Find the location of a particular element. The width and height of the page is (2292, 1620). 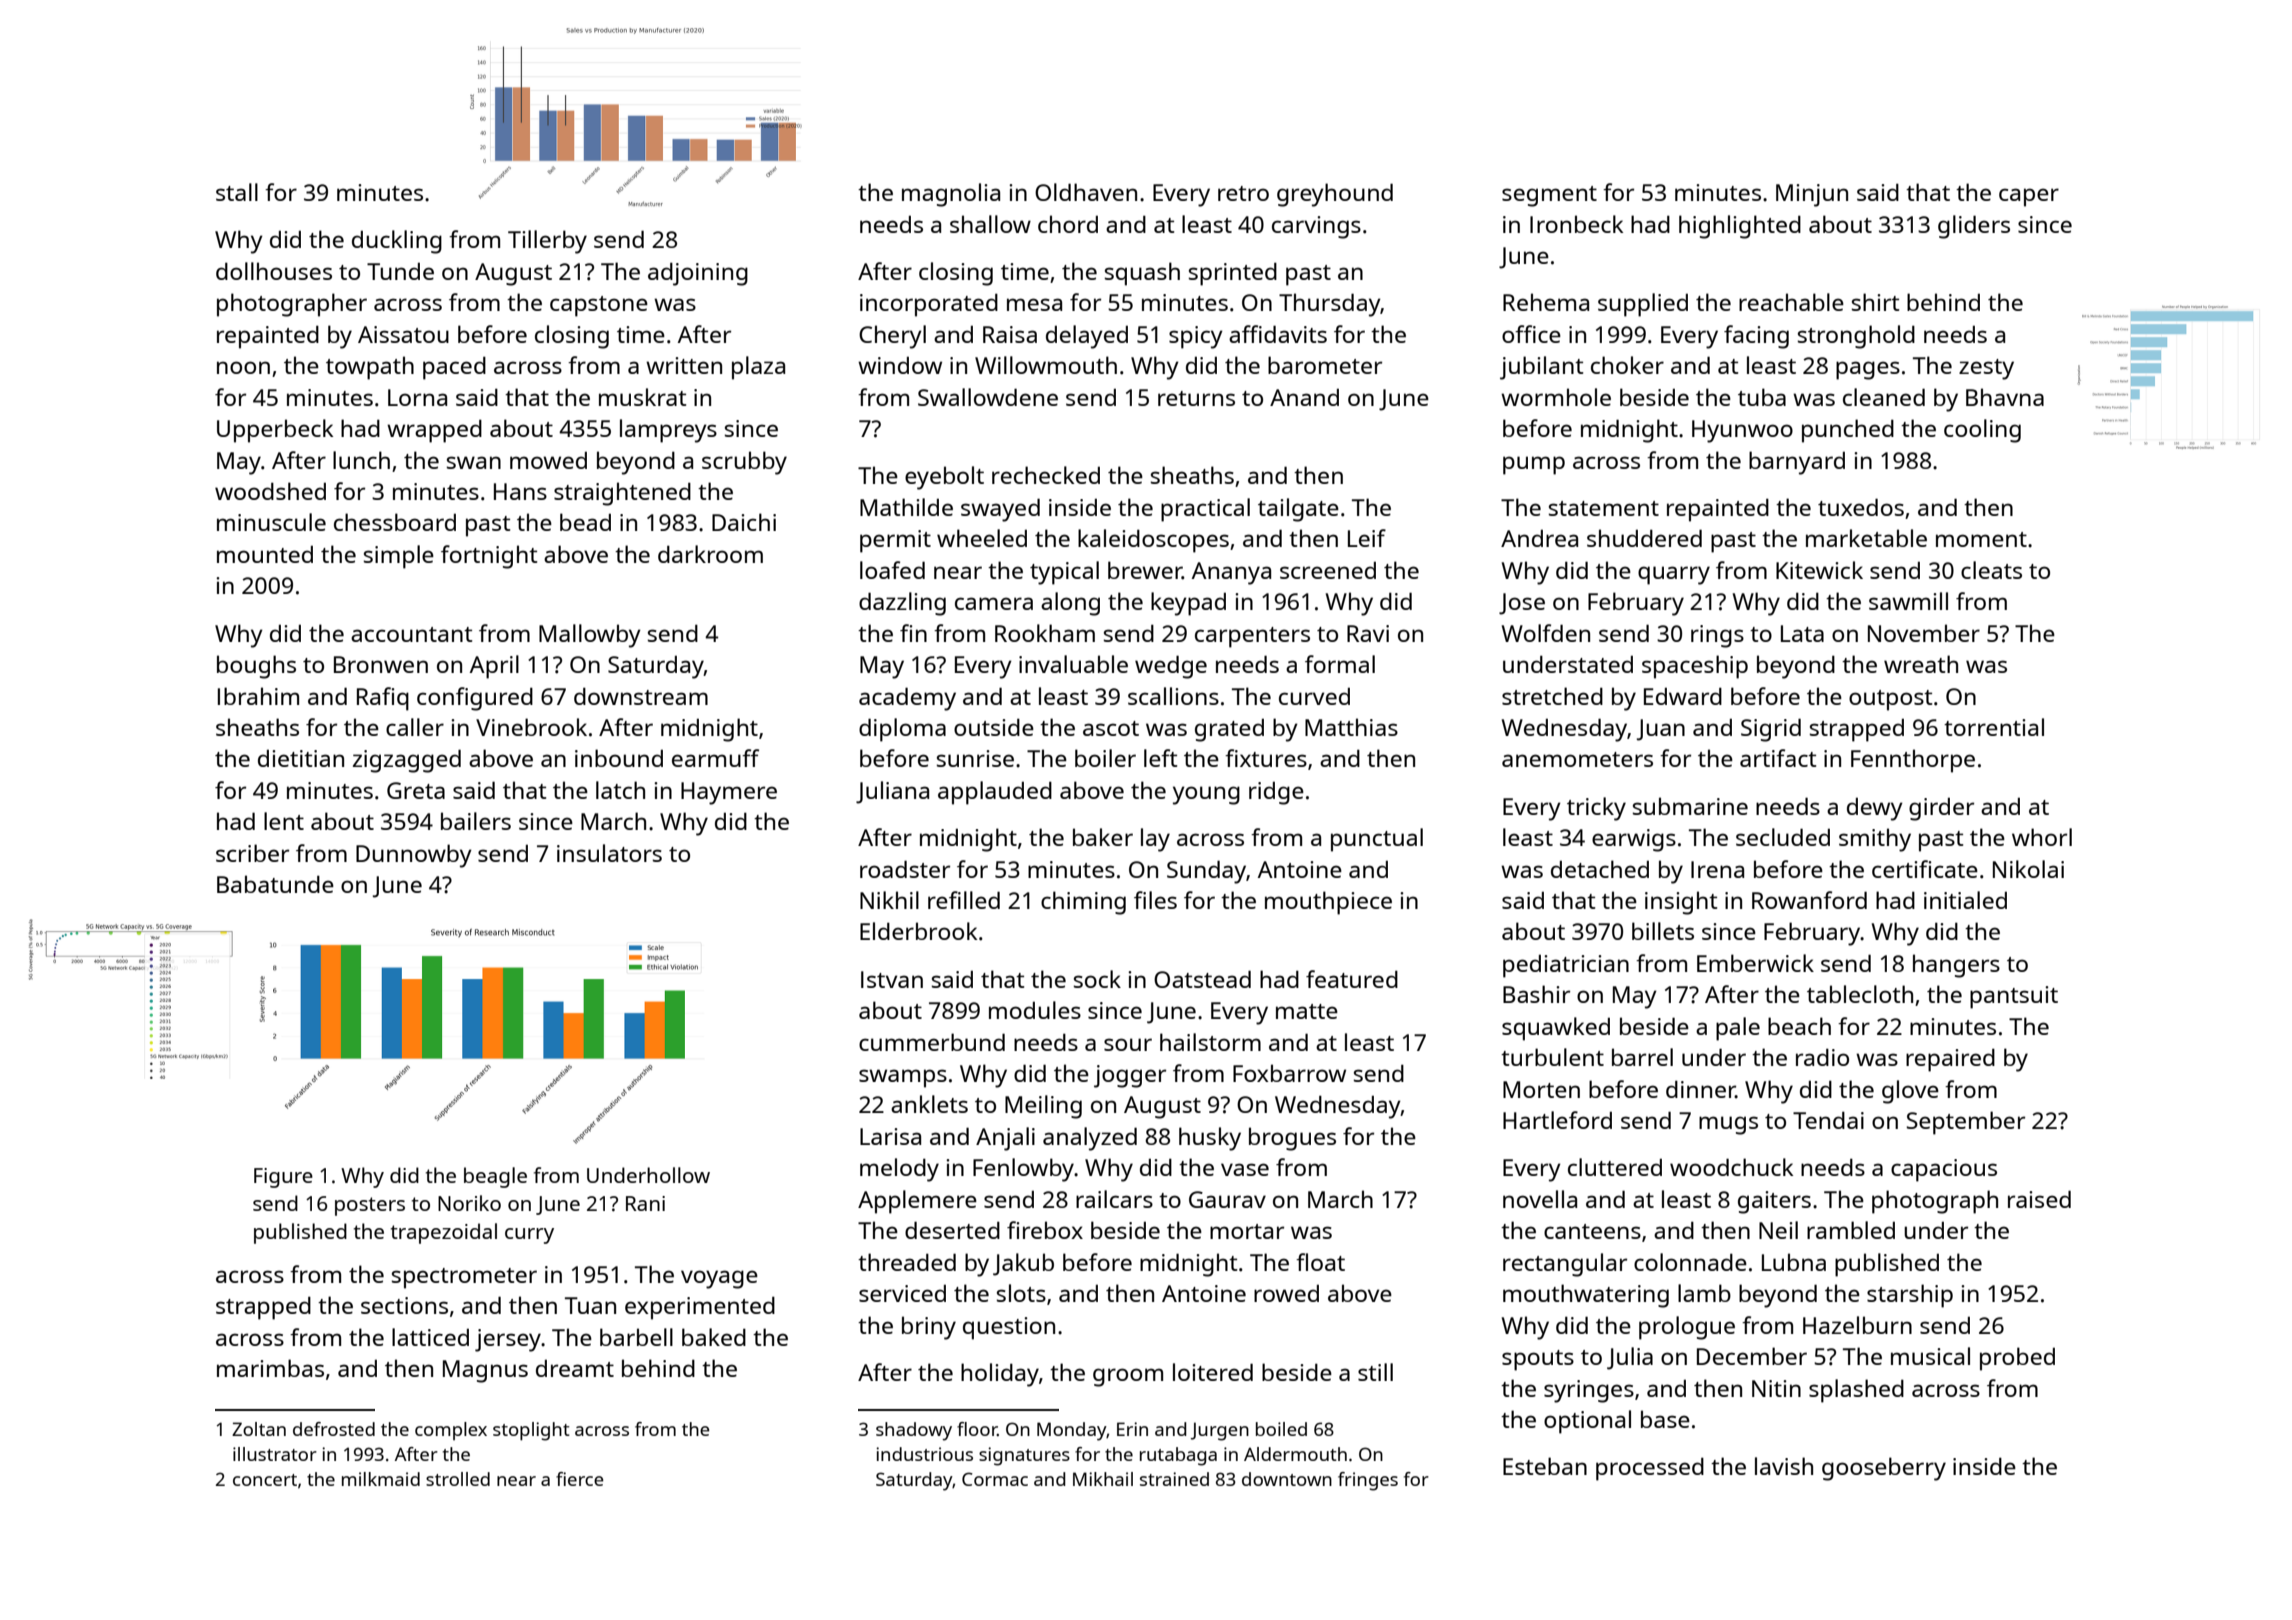

Zoltan is located at coordinates (259, 1429).
